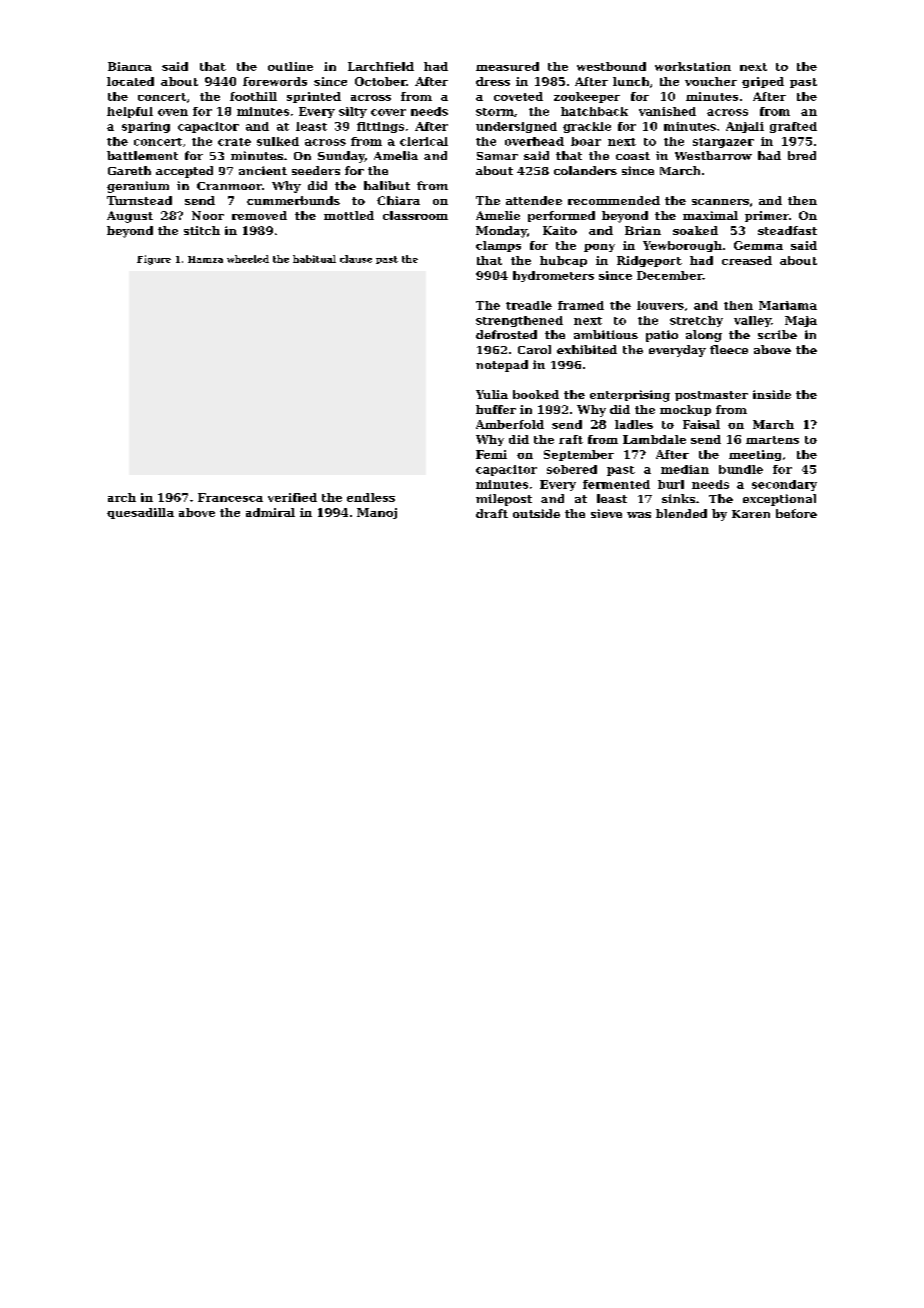 This screenshot has width=924, height=1308. What do you see at coordinates (230, 497) in the screenshot?
I see `Francesca` at bounding box center [230, 497].
